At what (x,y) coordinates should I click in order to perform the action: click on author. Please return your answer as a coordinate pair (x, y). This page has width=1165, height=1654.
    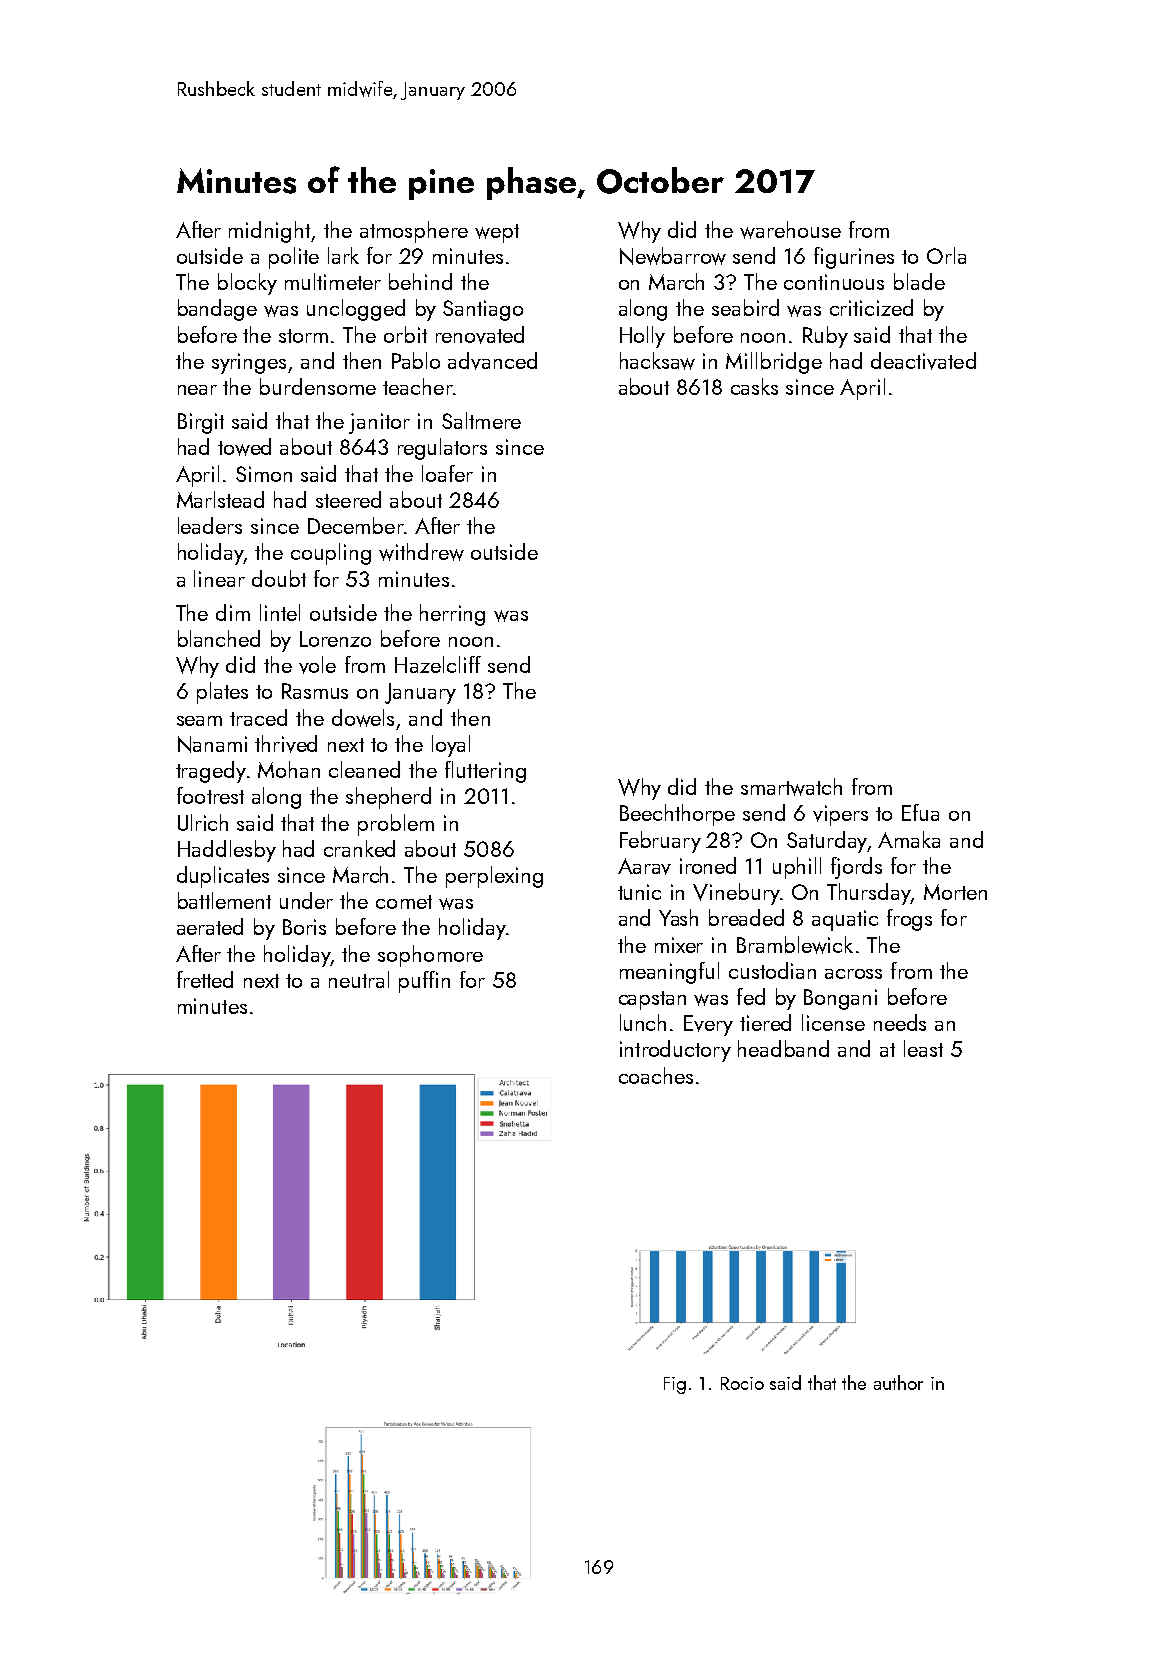
    Looking at the image, I should click on (898, 1382).
